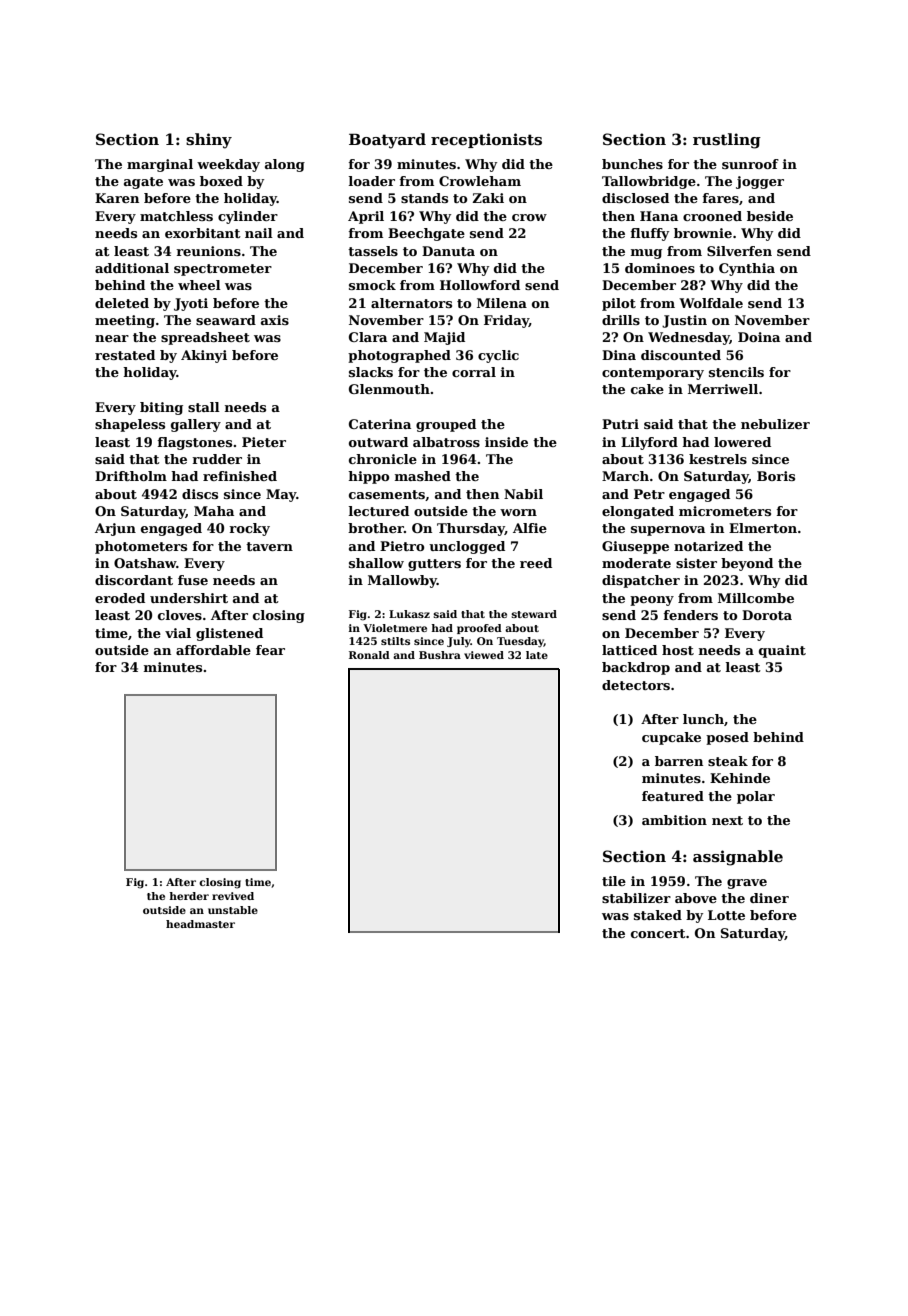 The width and height of the page is (908, 1316). Describe the element at coordinates (369, 655) in the page. I see `Ronald` at that location.
